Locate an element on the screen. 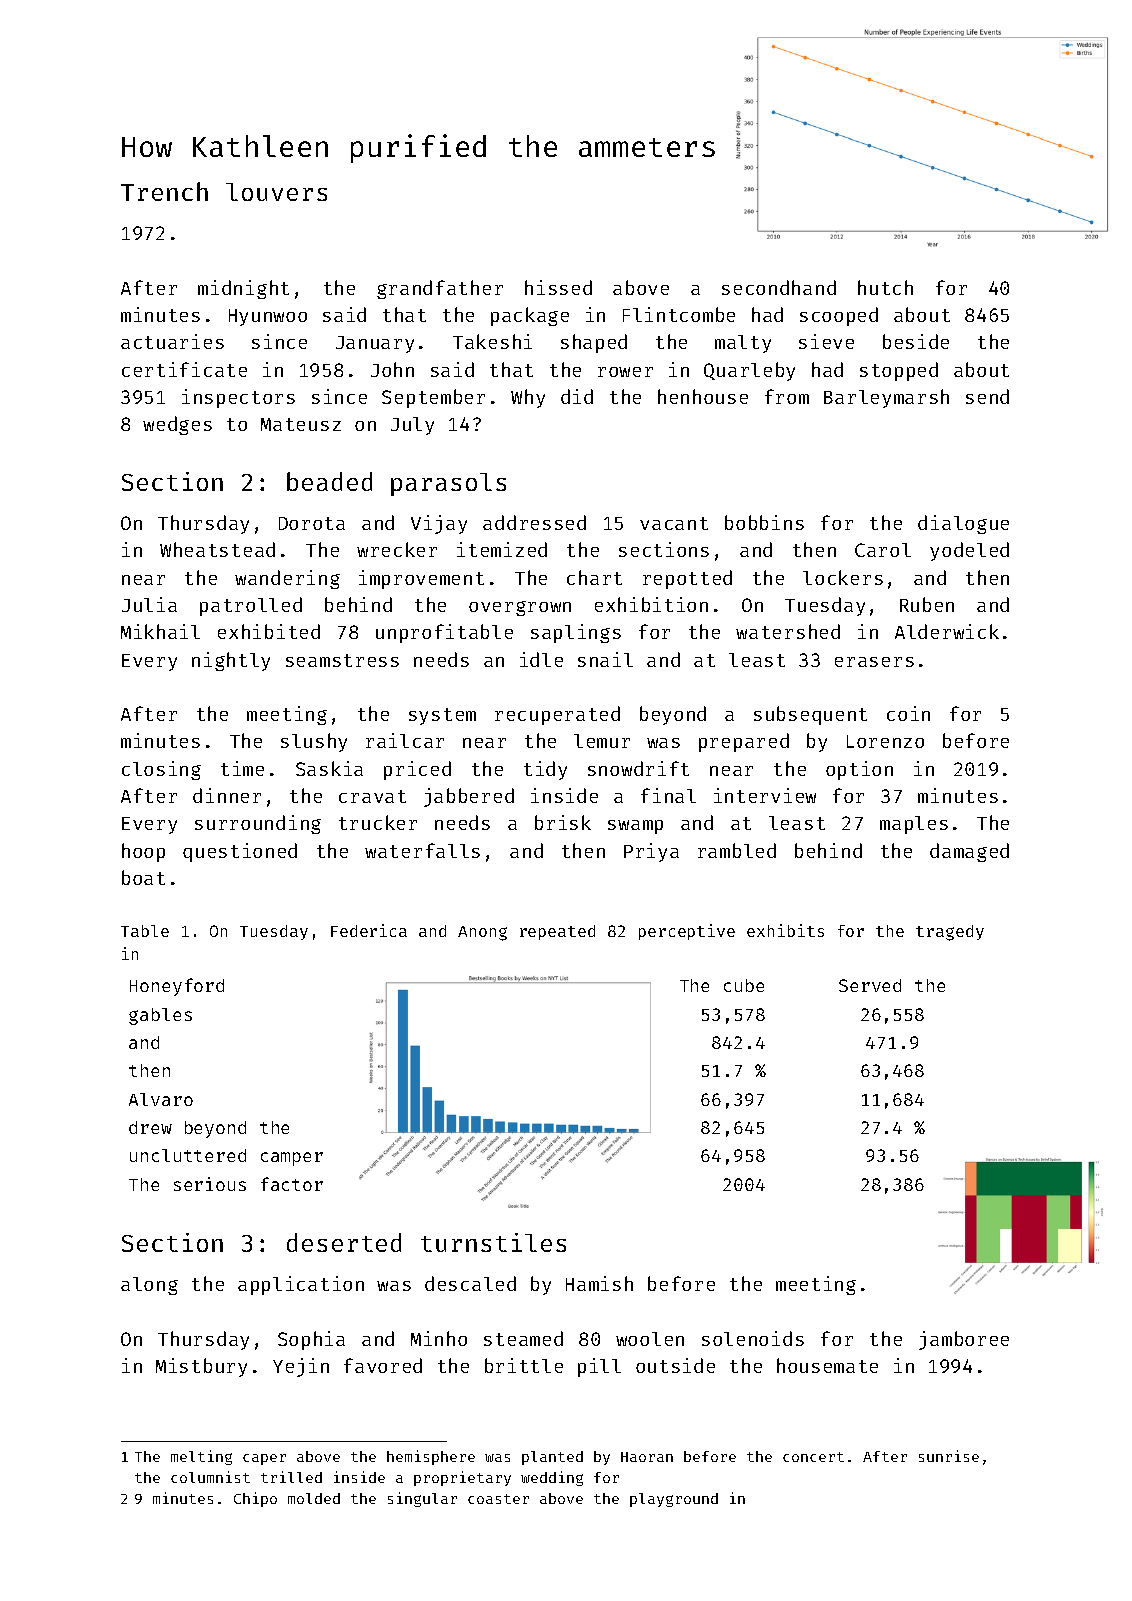 Image resolution: width=1132 pixels, height=1601 pixels. final is located at coordinates (668, 795).
